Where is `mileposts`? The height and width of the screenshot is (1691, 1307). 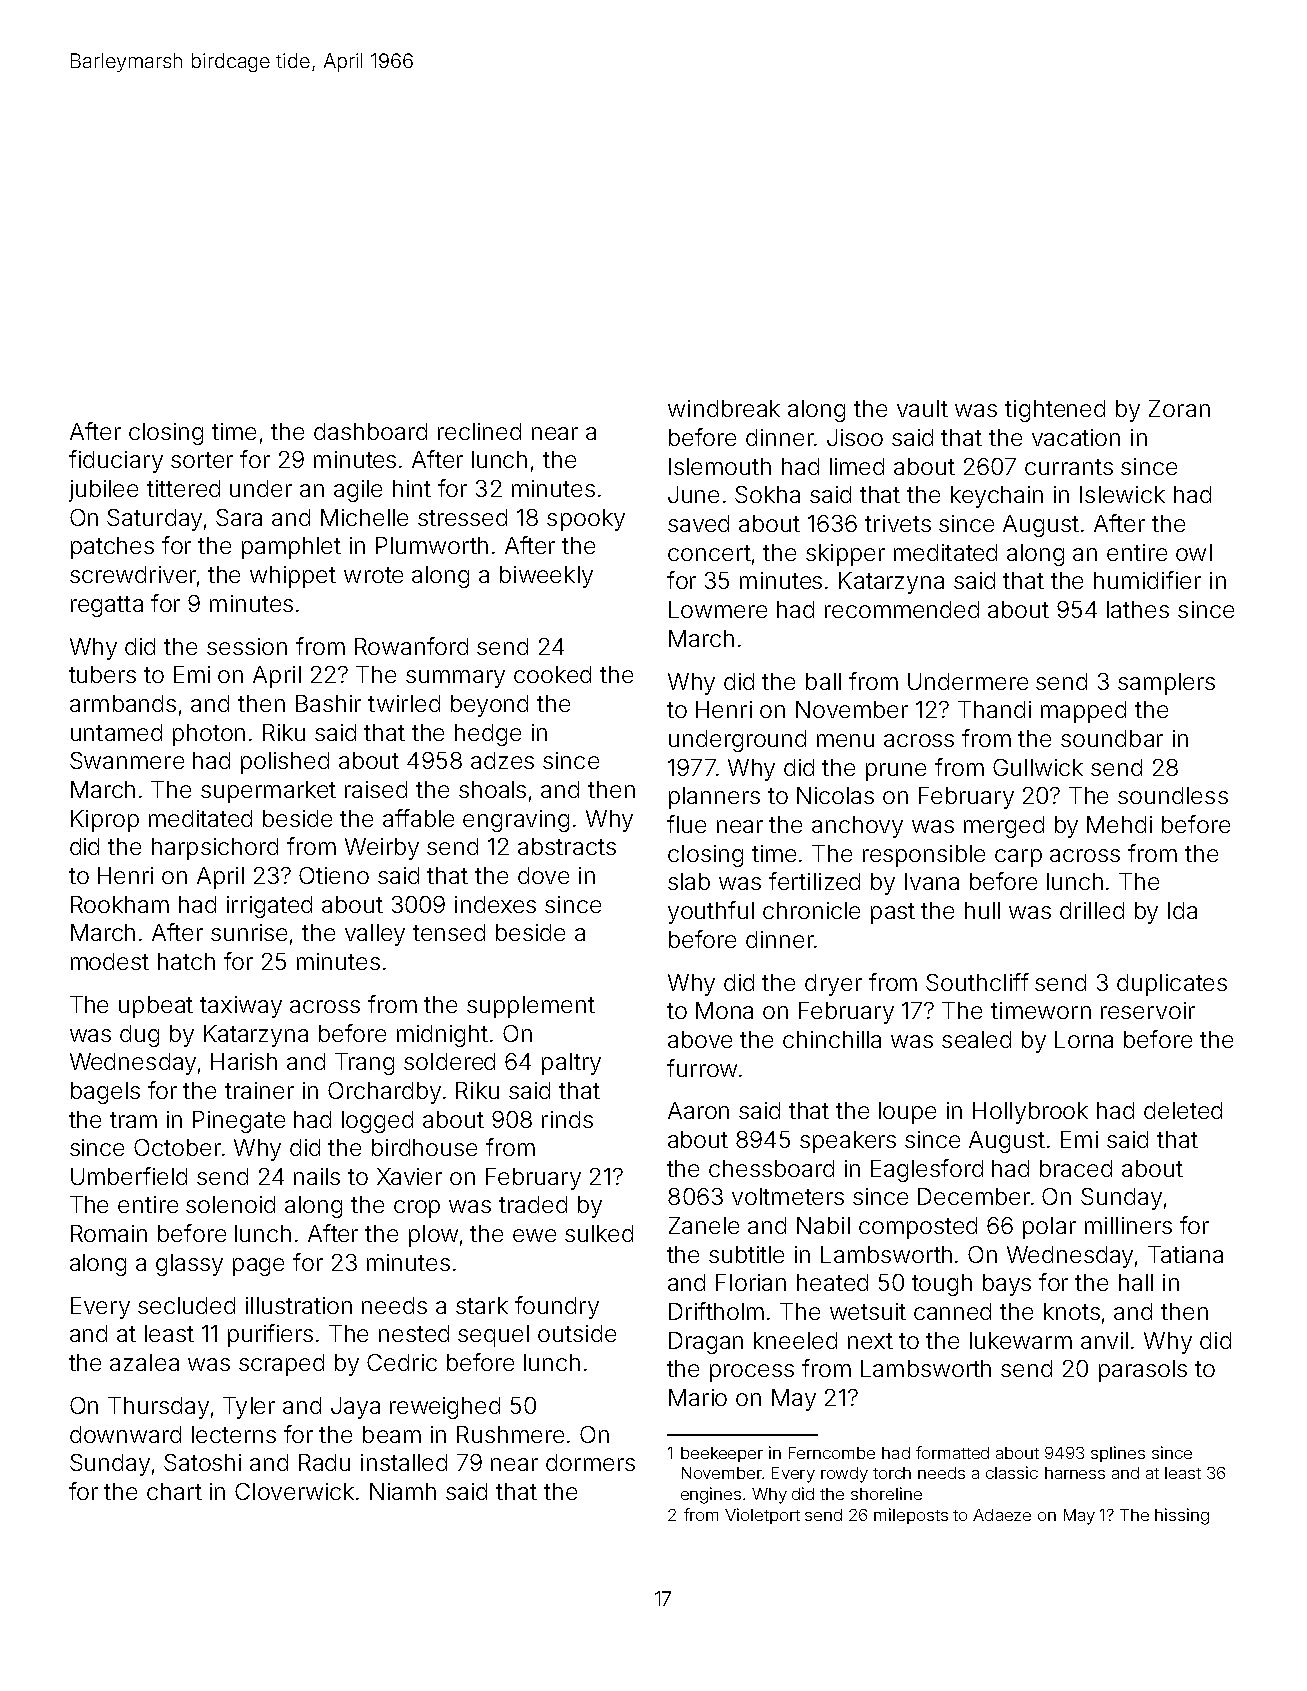
mileposts is located at coordinates (911, 1516).
